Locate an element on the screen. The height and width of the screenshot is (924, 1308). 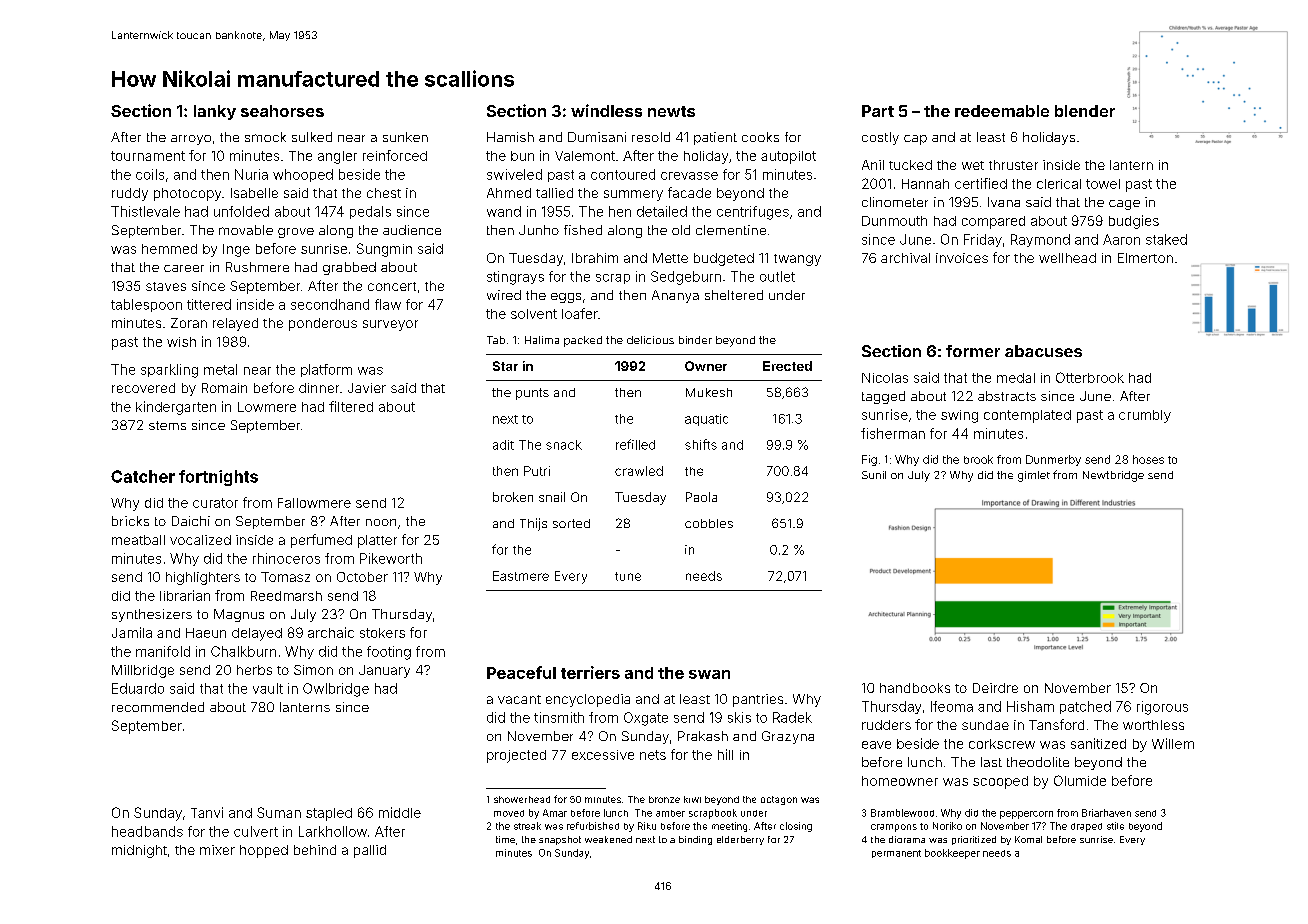
Elmerton is located at coordinates (1145, 258).
